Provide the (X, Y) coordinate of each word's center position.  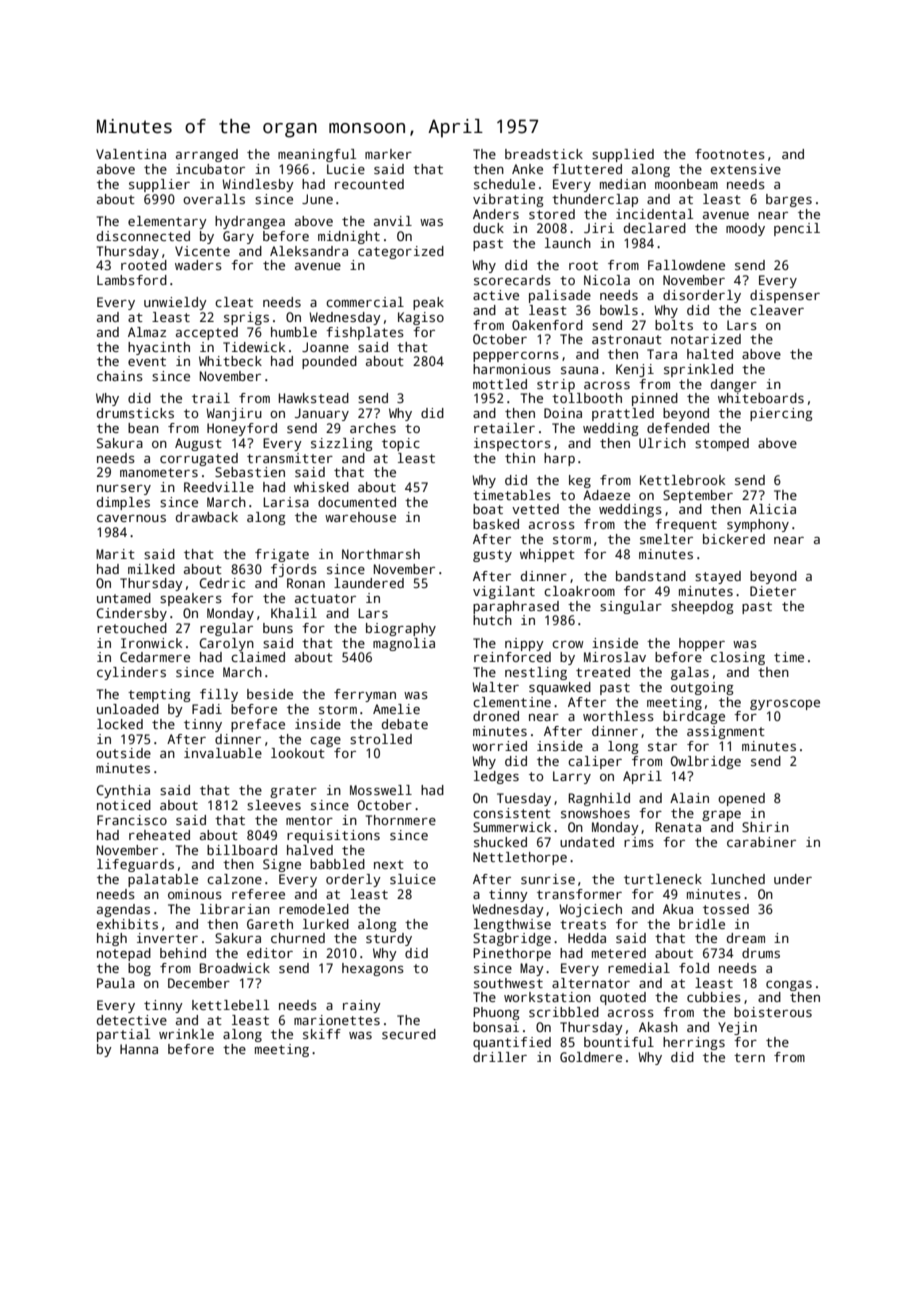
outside (123, 753)
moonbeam (686, 184)
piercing (781, 414)
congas (789, 986)
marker (388, 154)
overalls (214, 199)
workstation (547, 997)
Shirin (765, 827)
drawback (207, 517)
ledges (496, 777)
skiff (322, 1034)
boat (488, 509)
